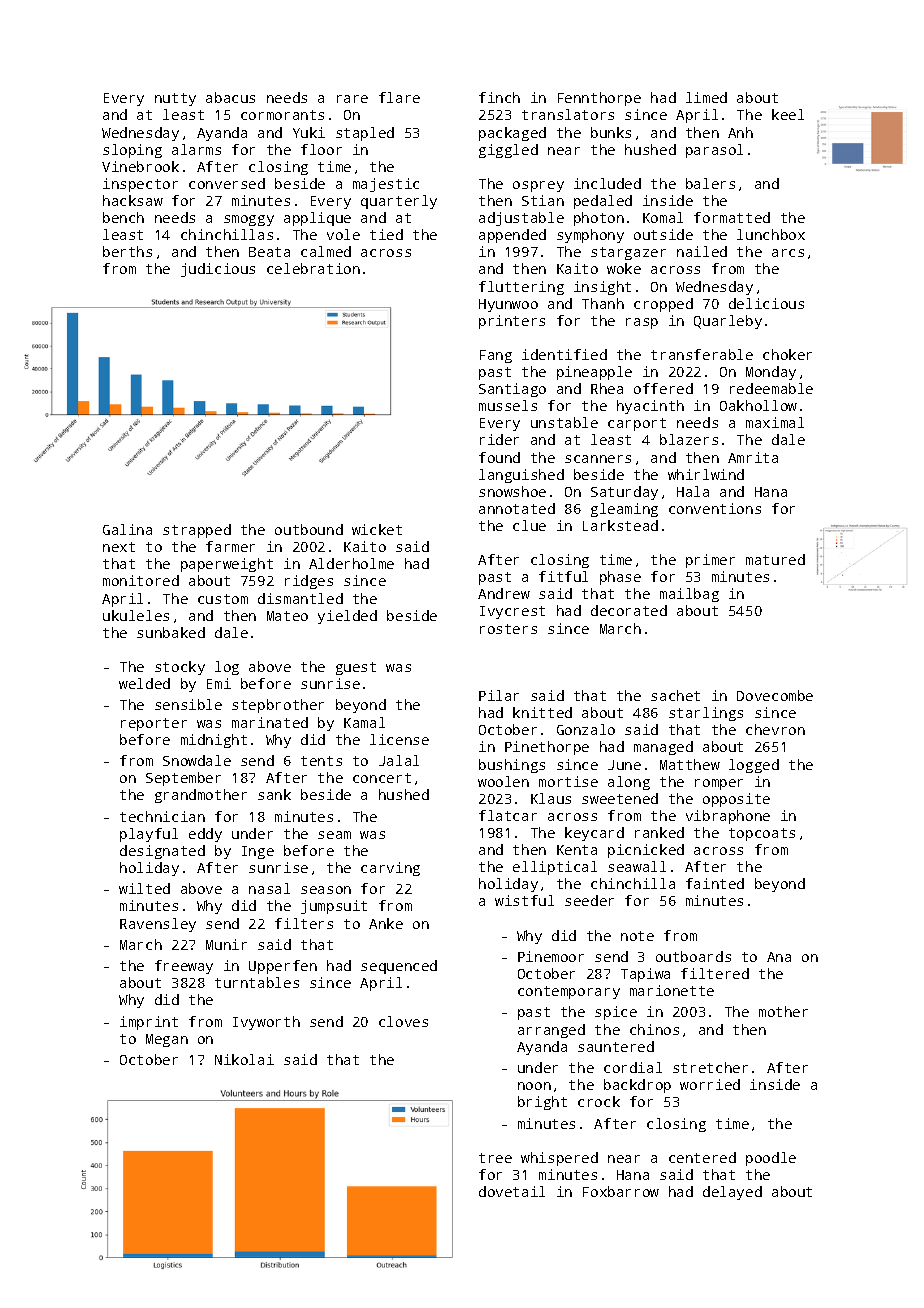 The height and width of the screenshot is (1308, 924). What do you see at coordinates (403, 1021) in the screenshot?
I see `cloves` at bounding box center [403, 1021].
